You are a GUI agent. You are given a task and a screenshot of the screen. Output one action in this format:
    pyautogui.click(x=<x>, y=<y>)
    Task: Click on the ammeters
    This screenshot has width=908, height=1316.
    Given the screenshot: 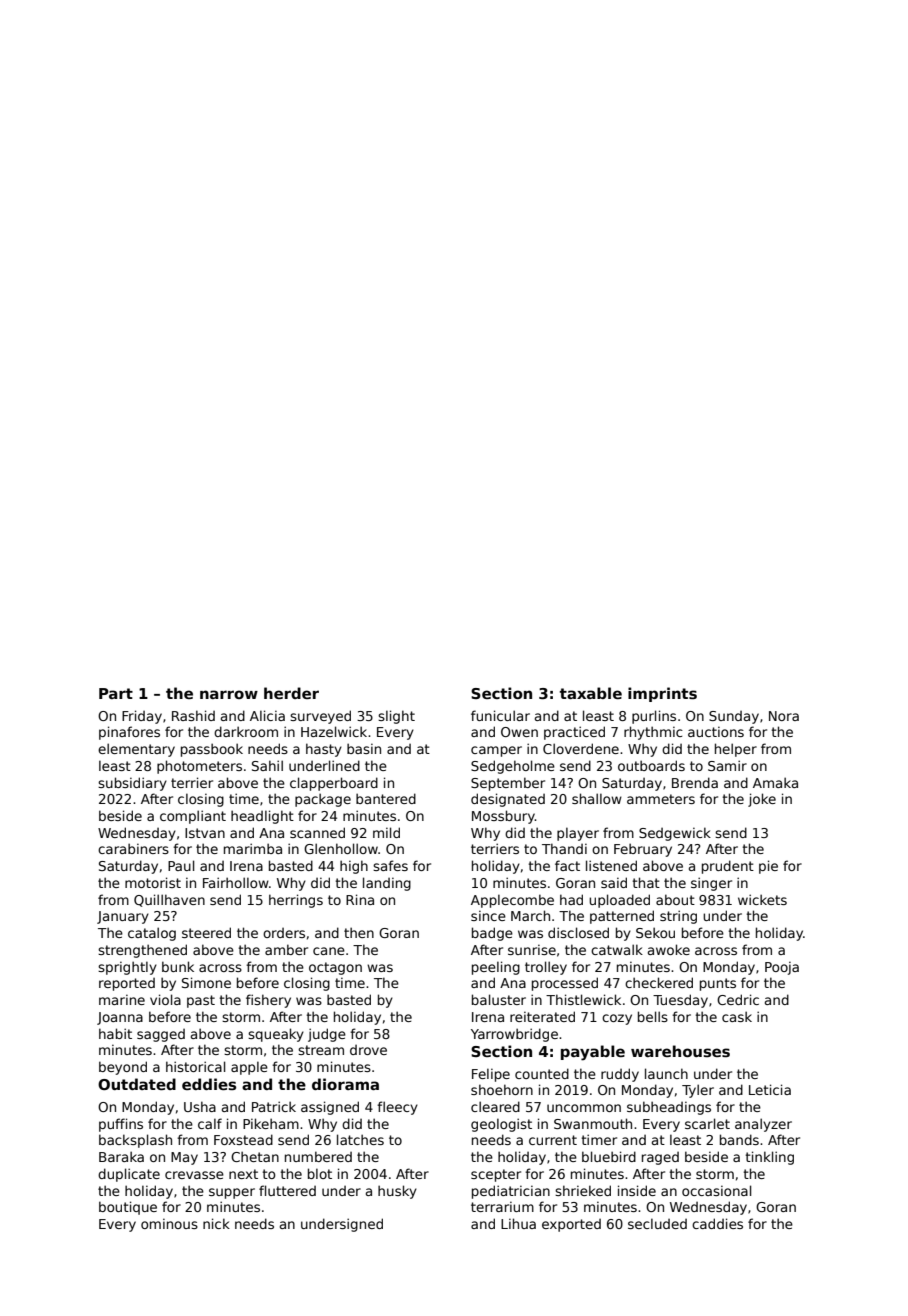 What is the action you would take?
    pyautogui.click(x=661, y=799)
